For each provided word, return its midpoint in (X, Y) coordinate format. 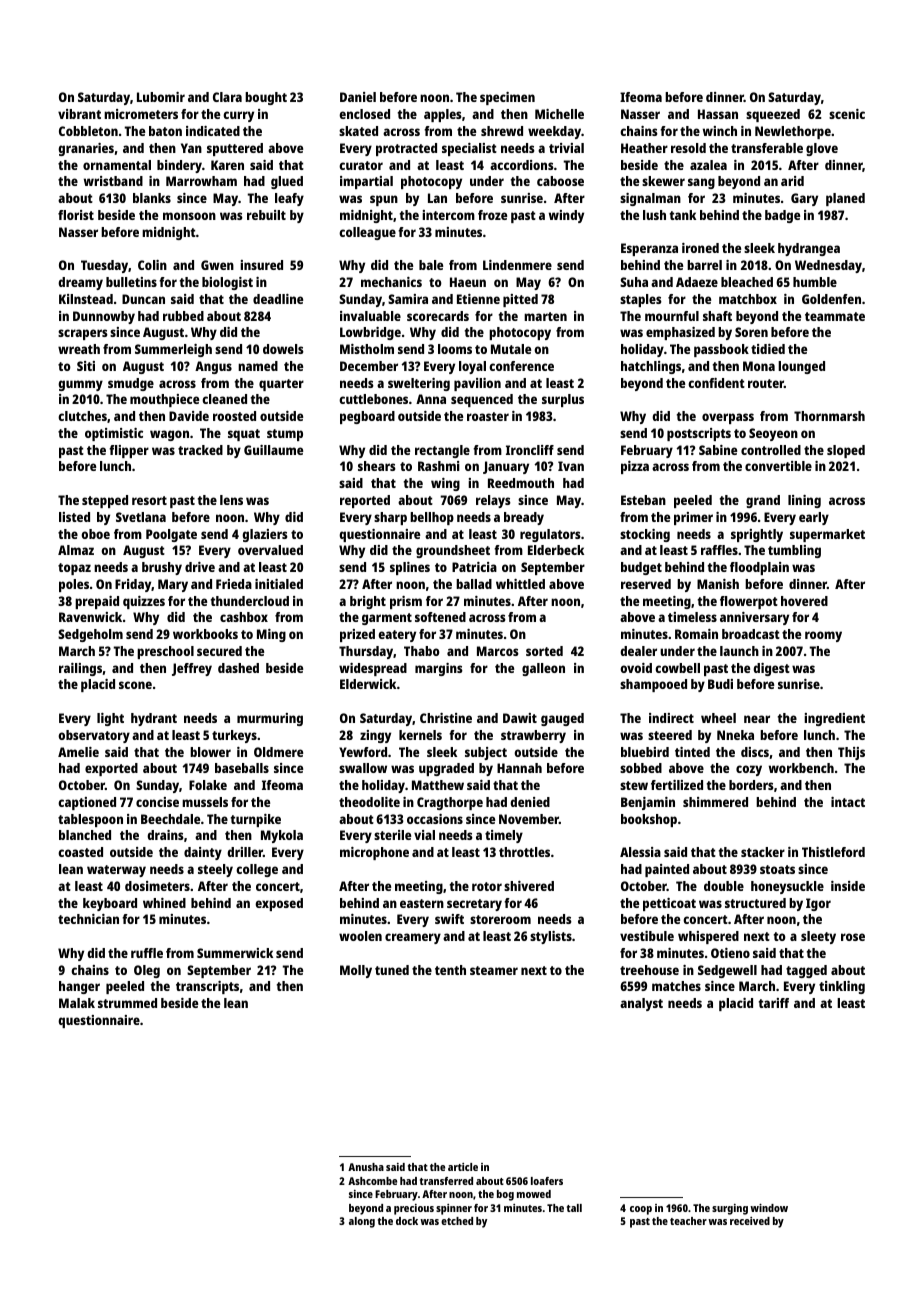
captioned (87, 803)
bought (266, 98)
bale (431, 265)
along (362, 1222)
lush (654, 215)
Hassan (718, 114)
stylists (551, 937)
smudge (131, 384)
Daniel (358, 97)
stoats (777, 869)
